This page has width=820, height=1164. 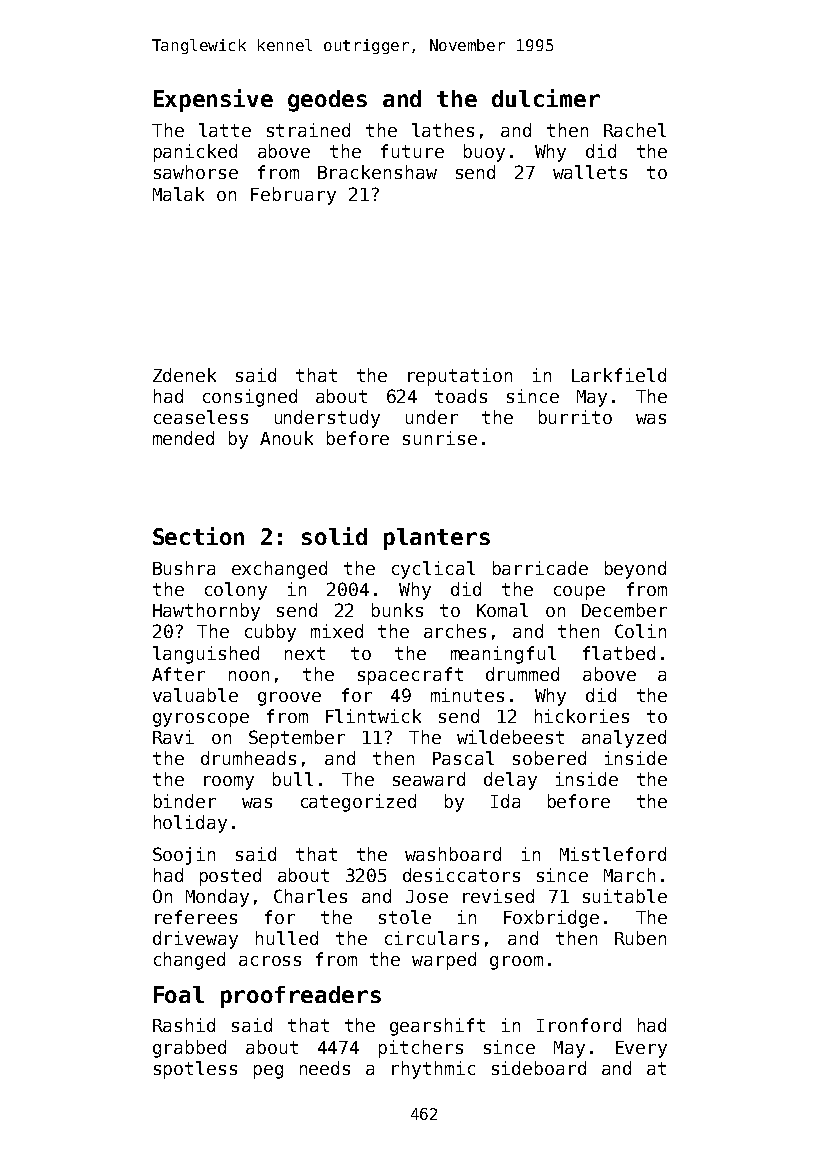 What do you see at coordinates (575, 417) in the page?
I see `burrito` at bounding box center [575, 417].
